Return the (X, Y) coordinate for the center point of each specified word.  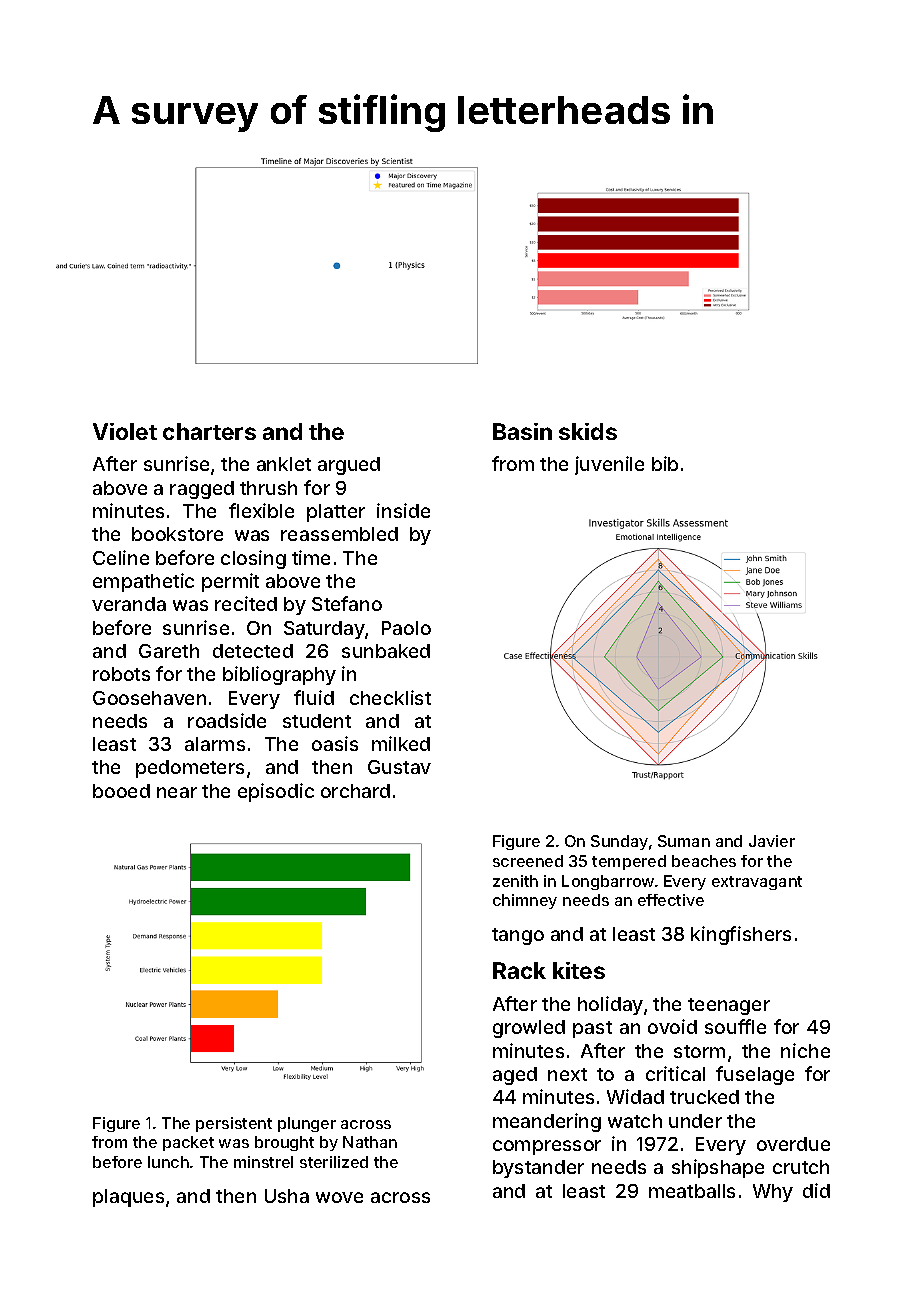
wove (339, 1197)
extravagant (757, 883)
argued (349, 466)
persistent (234, 1124)
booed (121, 791)
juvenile (609, 465)
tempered (629, 862)
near (177, 792)
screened (528, 861)
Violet (125, 431)
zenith (515, 881)
